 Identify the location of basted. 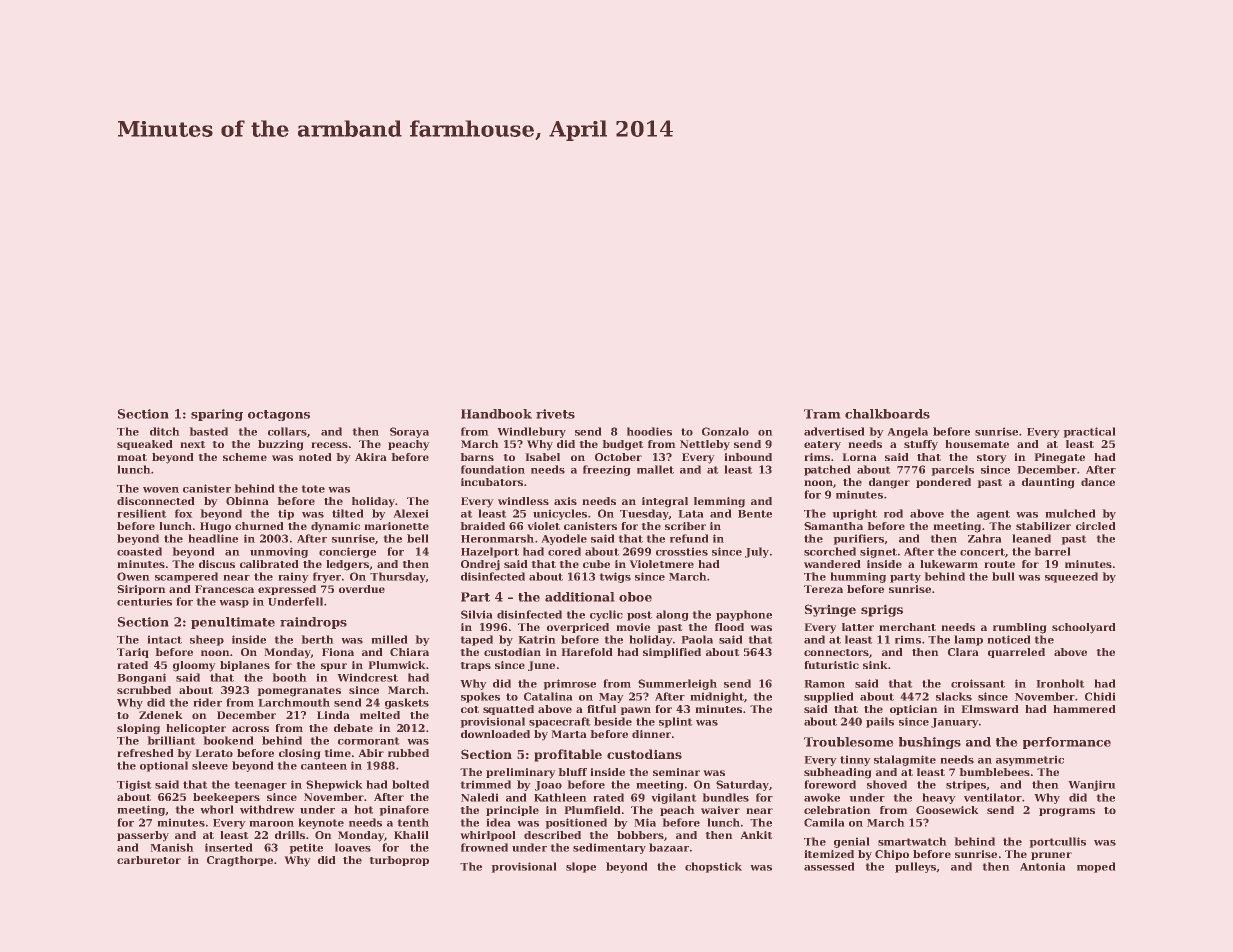
(208, 431).
